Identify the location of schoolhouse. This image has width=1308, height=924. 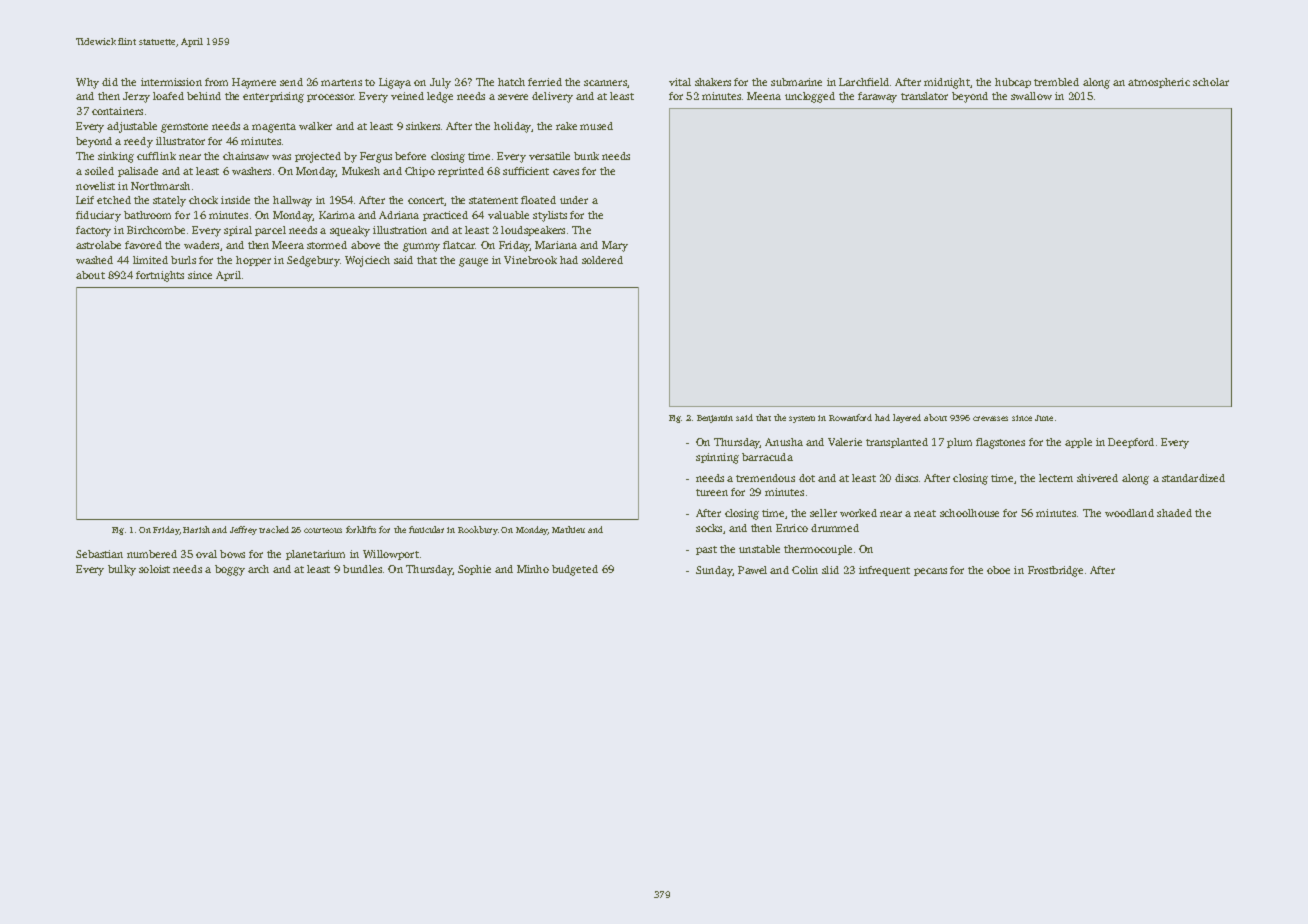
(969, 513).
